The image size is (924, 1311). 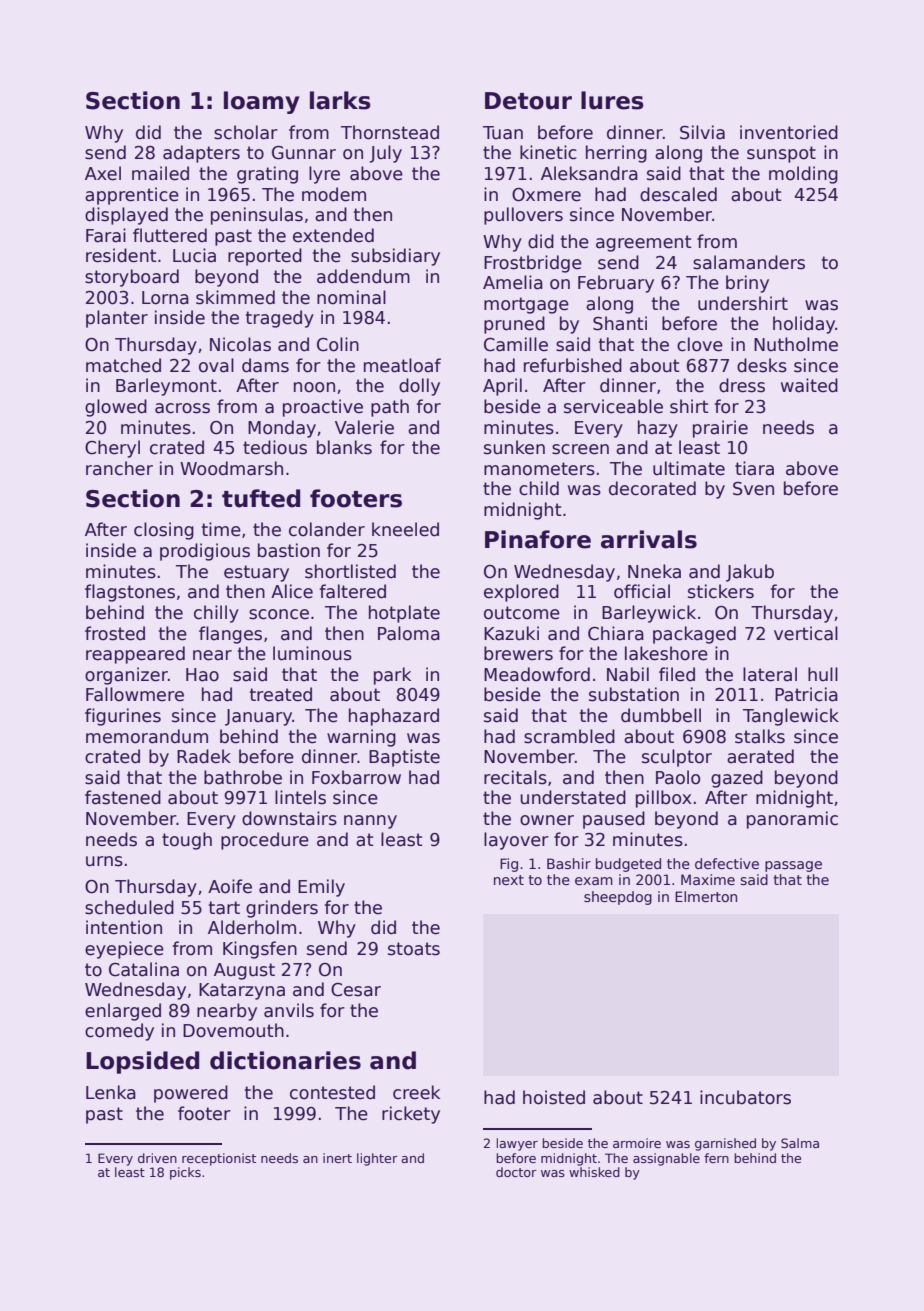 What do you see at coordinates (115, 633) in the screenshot?
I see `frosted` at bounding box center [115, 633].
